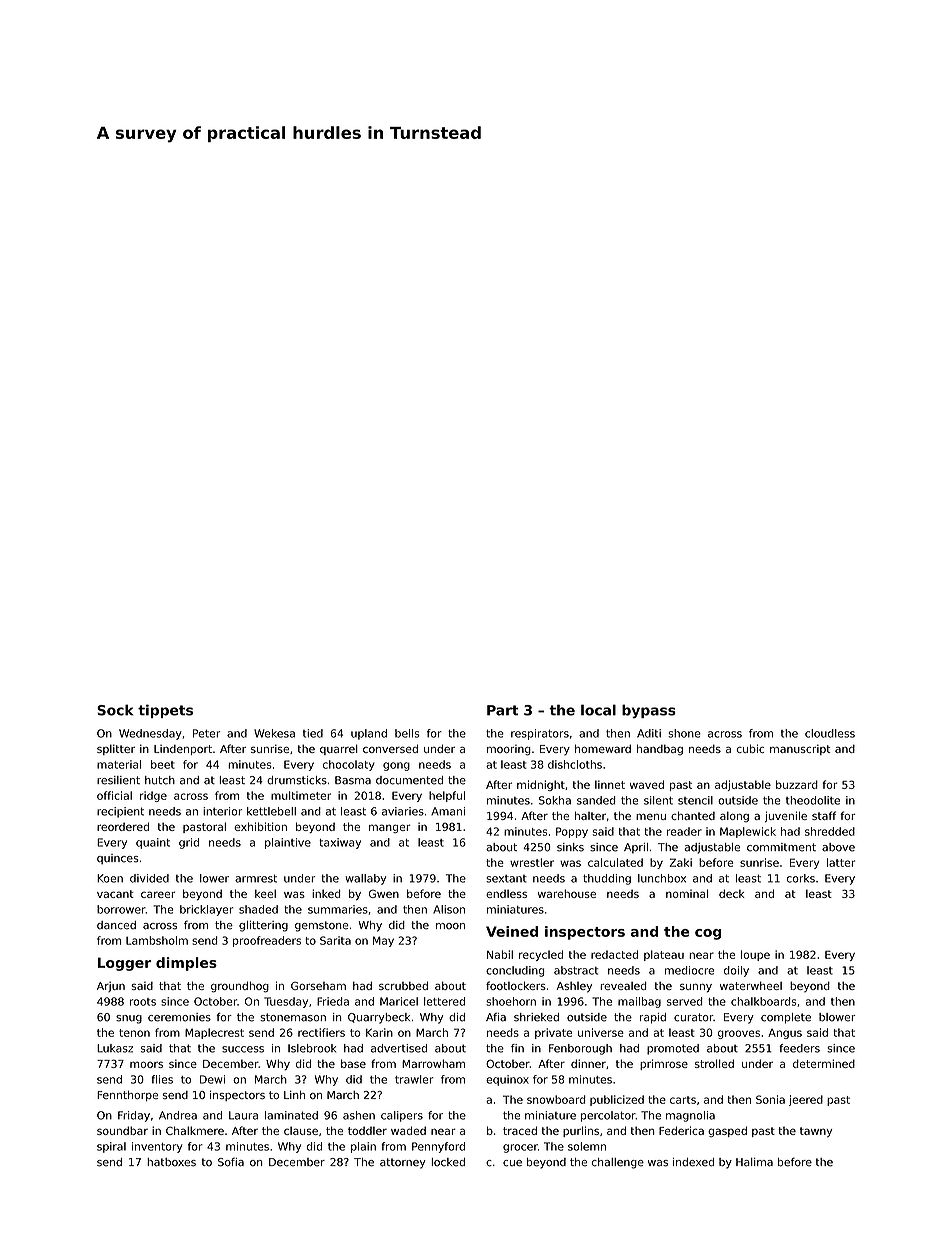 This page has height=1233, width=952. I want to click on Part, so click(503, 710).
